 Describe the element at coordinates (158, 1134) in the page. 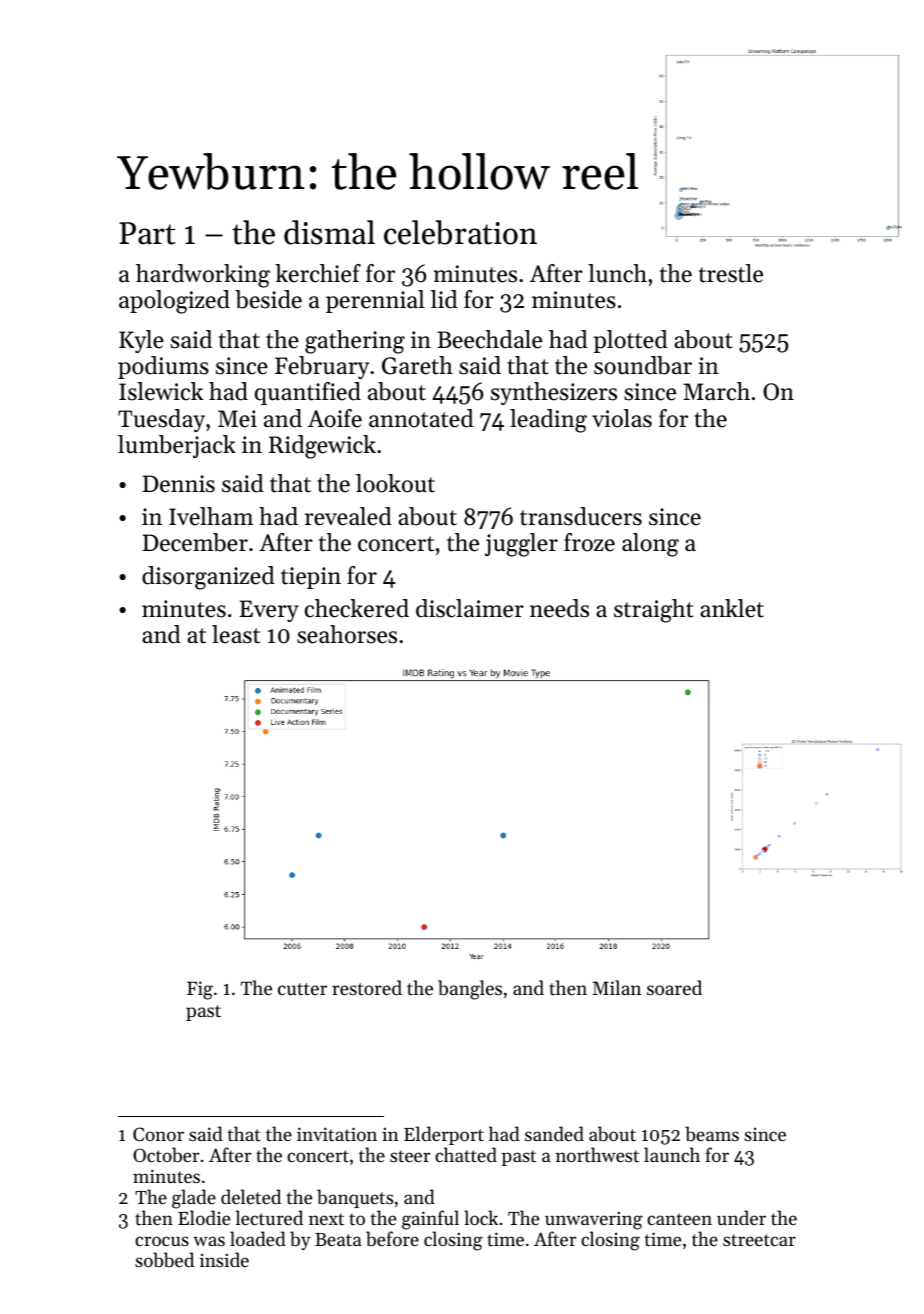

I see `Conor` at that location.
